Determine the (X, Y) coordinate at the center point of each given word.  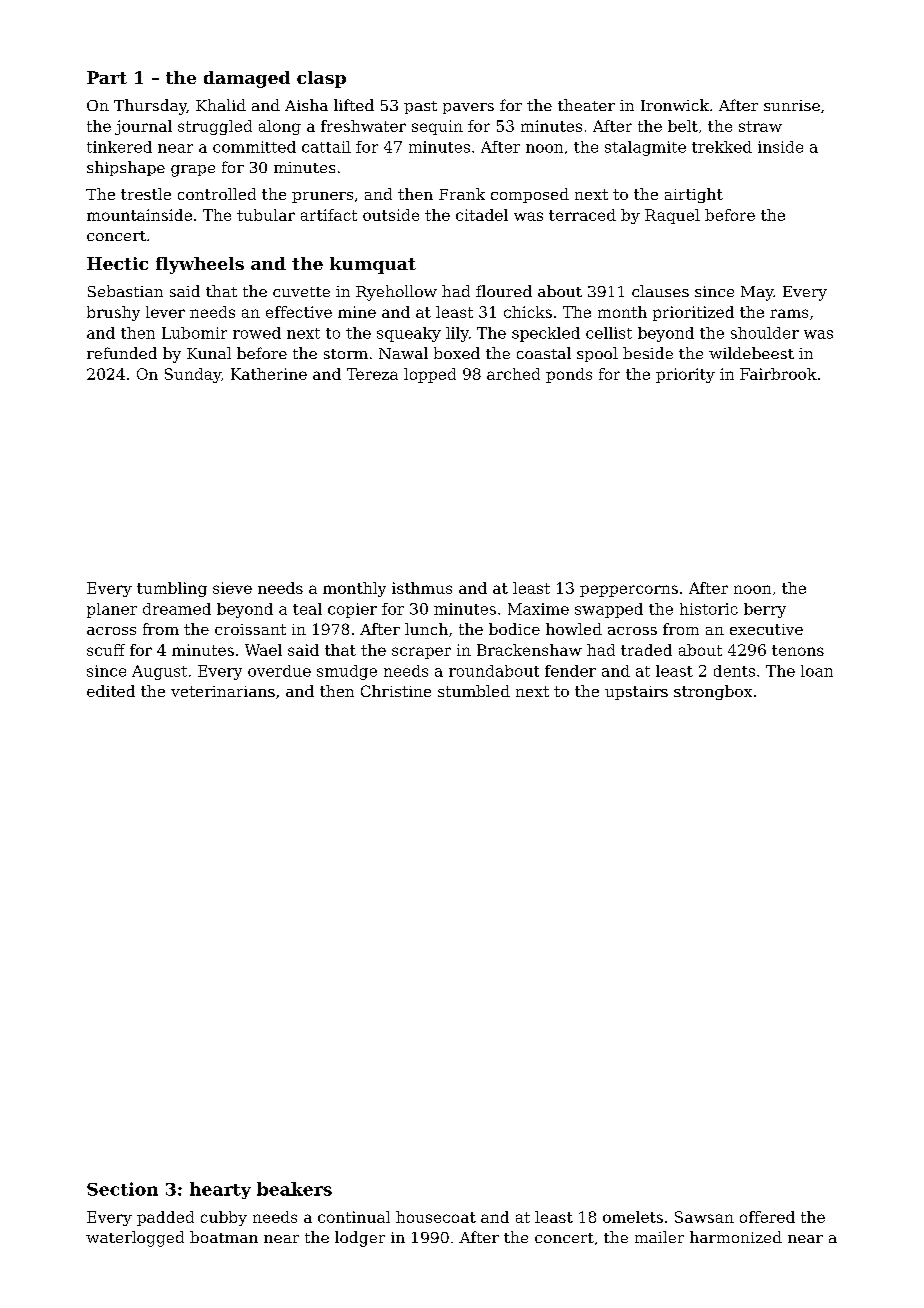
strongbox (713, 692)
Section (122, 1189)
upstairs (636, 693)
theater (586, 105)
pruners (322, 197)
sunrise (792, 105)
